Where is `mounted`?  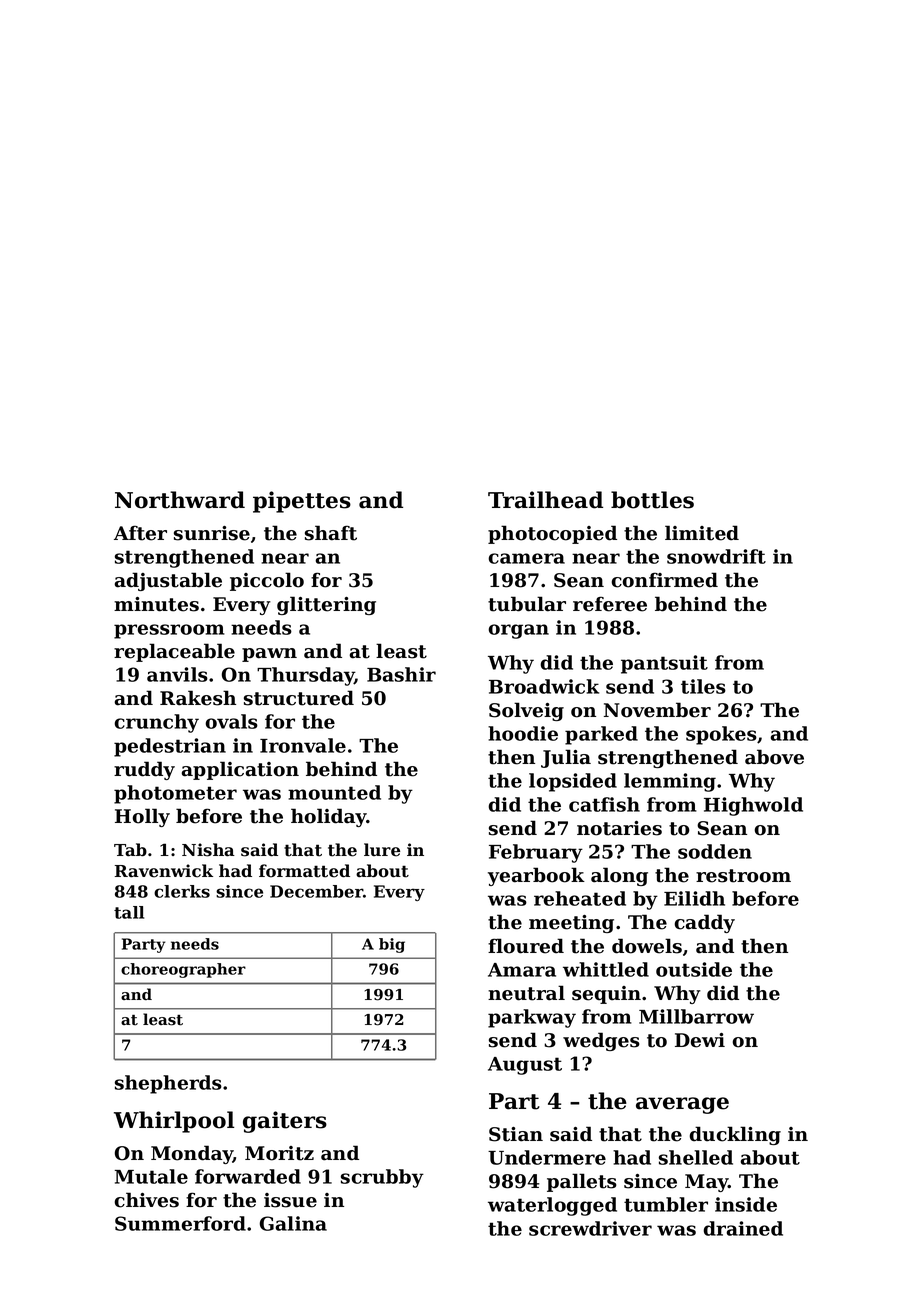
mounted is located at coordinates (334, 792).
